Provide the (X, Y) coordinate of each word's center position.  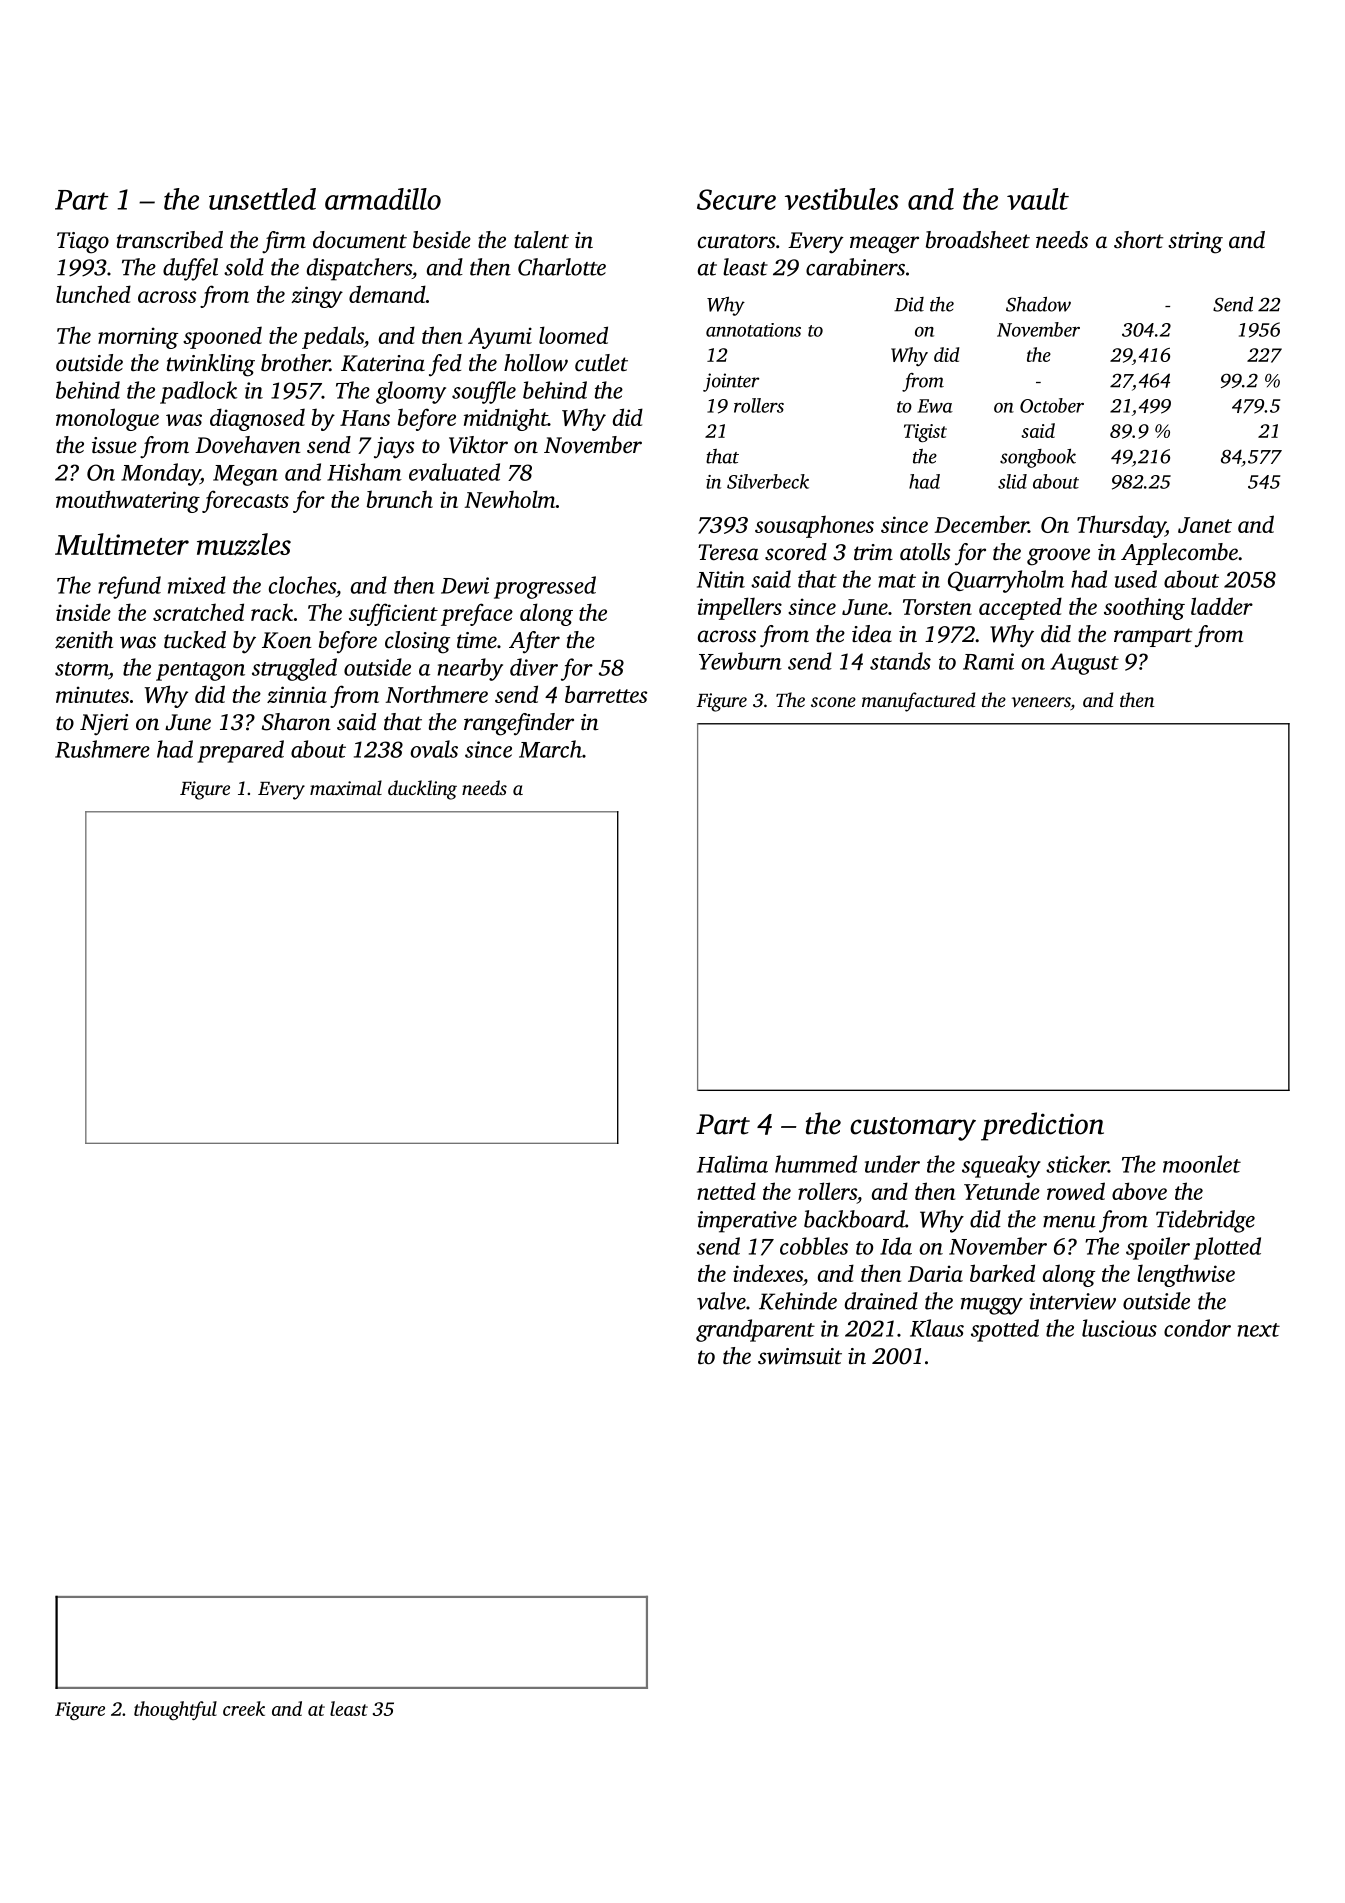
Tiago (83, 243)
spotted (1005, 1330)
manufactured (918, 702)
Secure (736, 199)
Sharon (296, 722)
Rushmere (102, 749)
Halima (732, 1164)
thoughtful (175, 1710)
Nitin (721, 579)
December (981, 524)
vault (1038, 199)
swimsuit (800, 1356)
